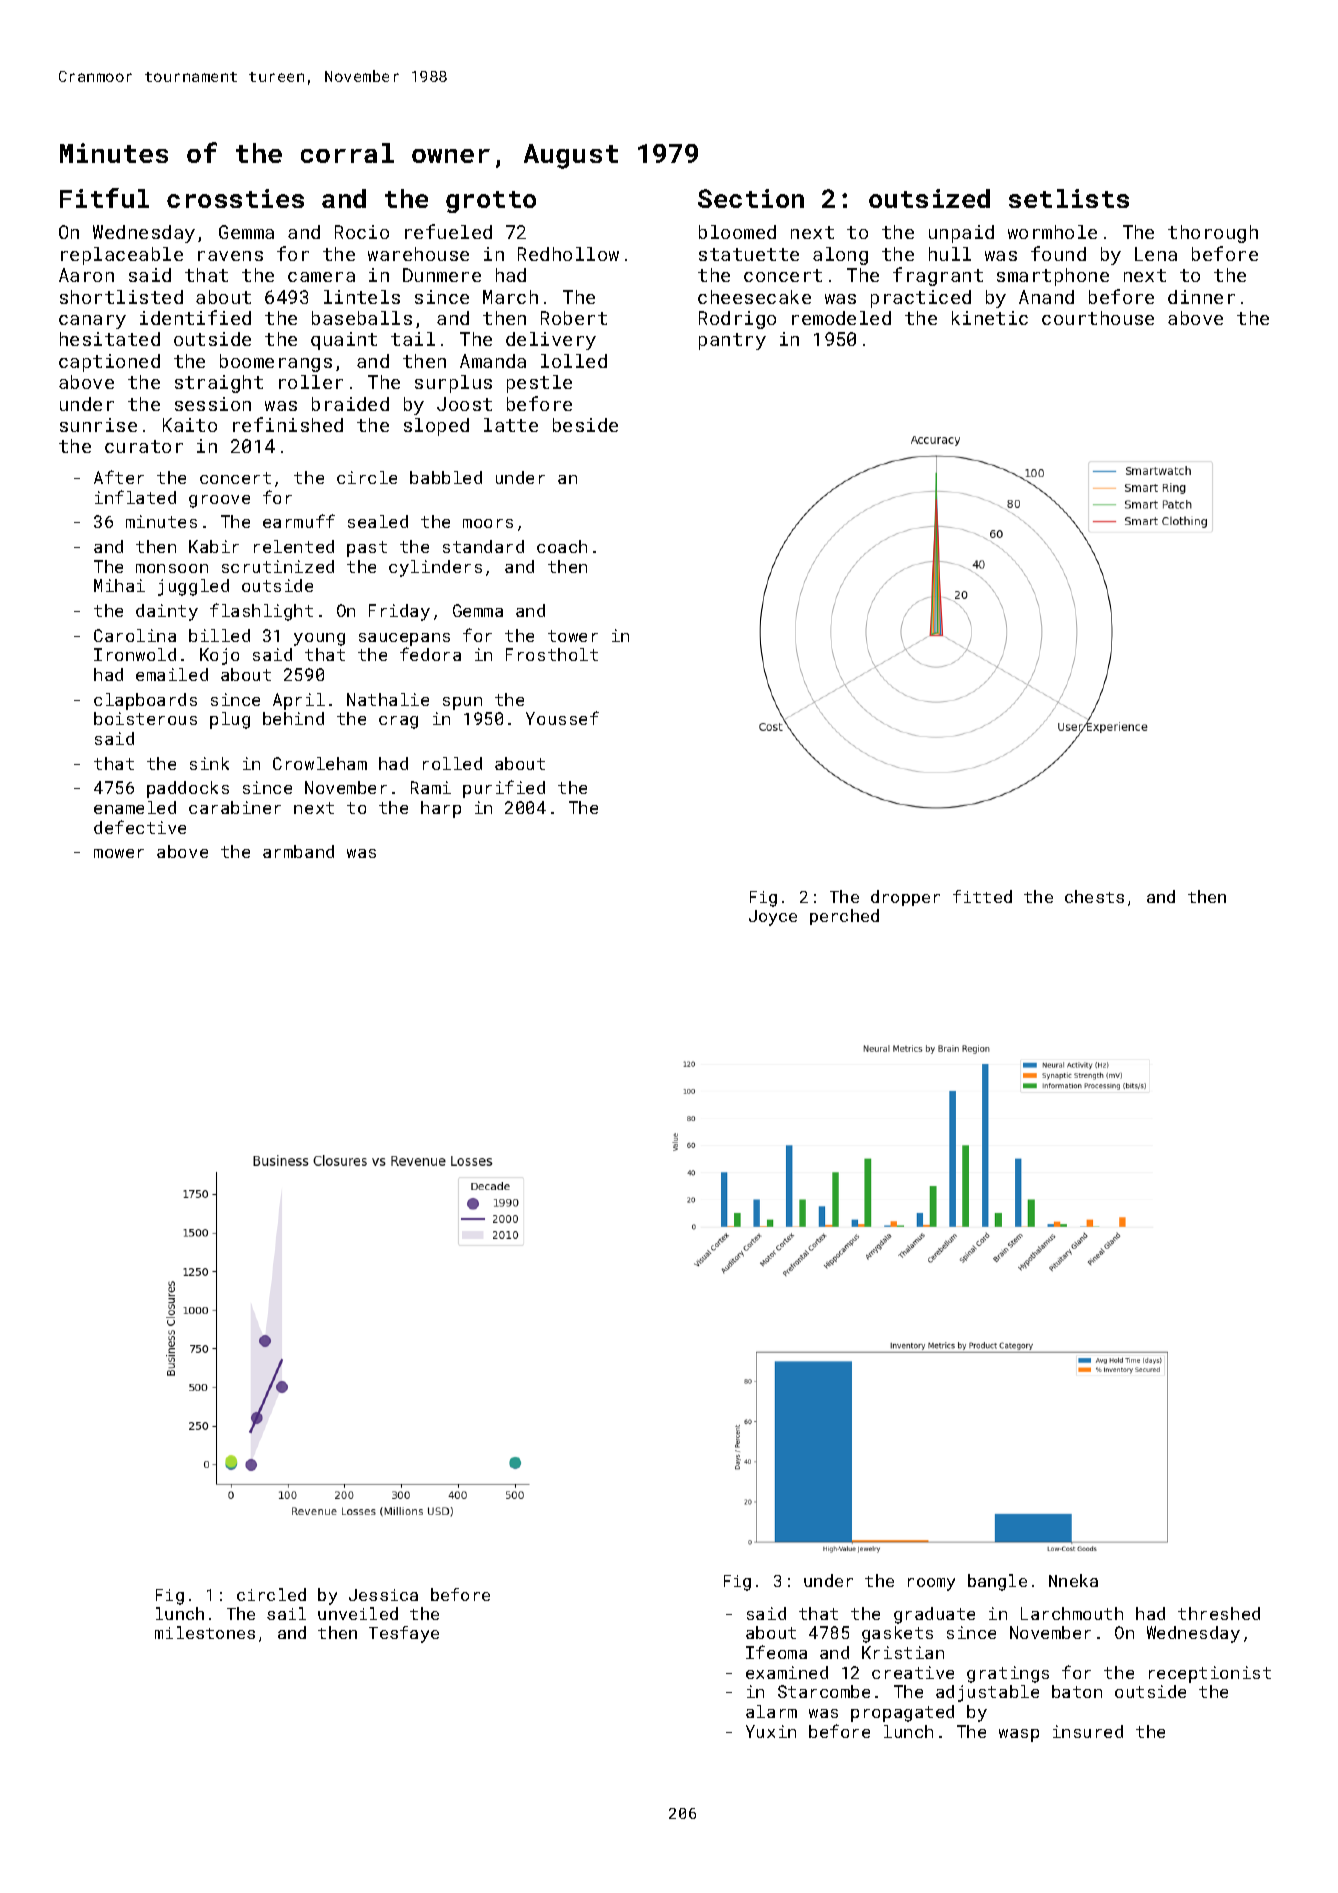 The image size is (1338, 1893). What do you see at coordinates (982, 896) in the document?
I see `fitted` at bounding box center [982, 896].
